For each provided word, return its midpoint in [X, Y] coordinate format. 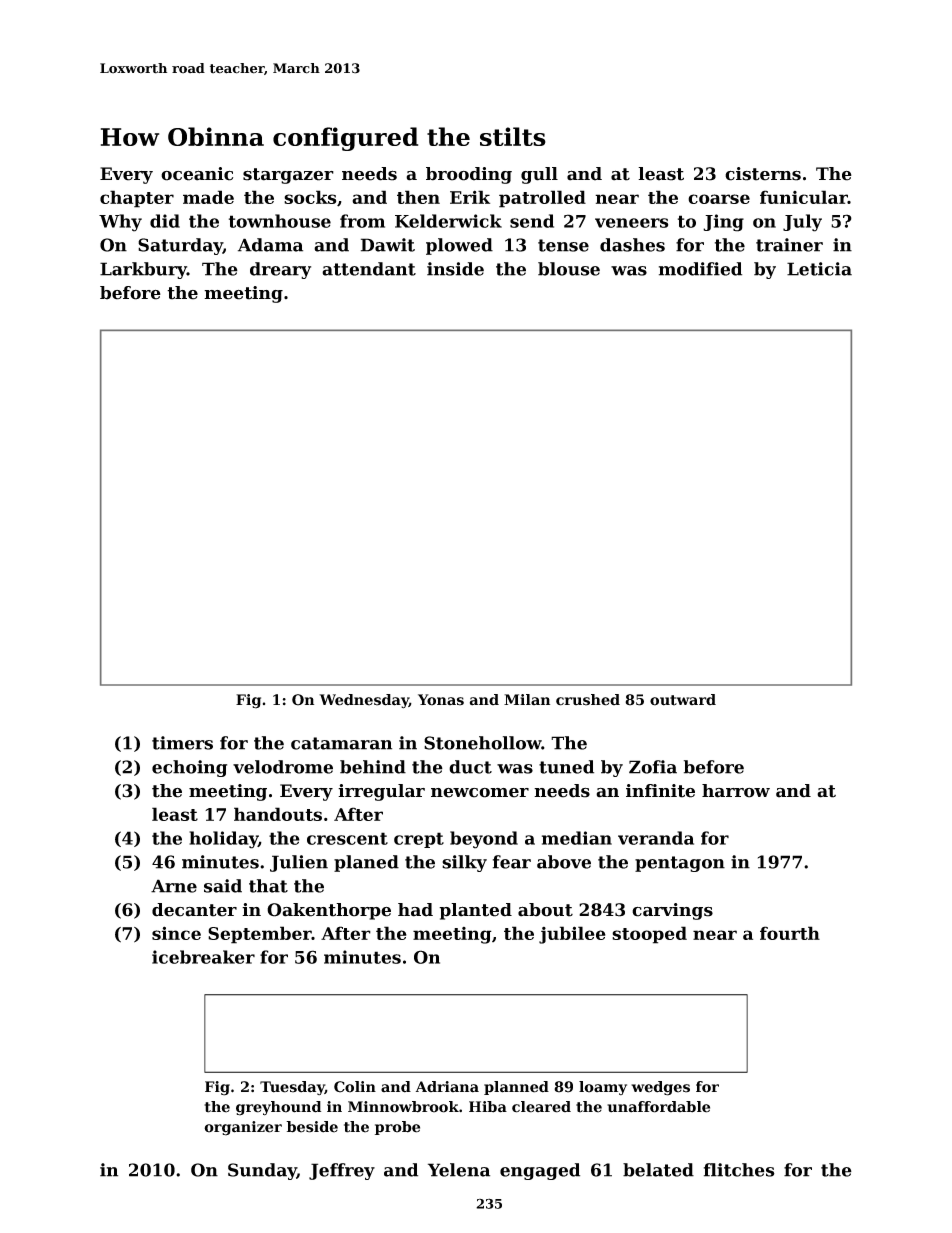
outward [683, 700]
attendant [369, 269]
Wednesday [364, 701]
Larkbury [143, 270]
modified [700, 269]
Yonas [441, 700]
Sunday [262, 1171]
